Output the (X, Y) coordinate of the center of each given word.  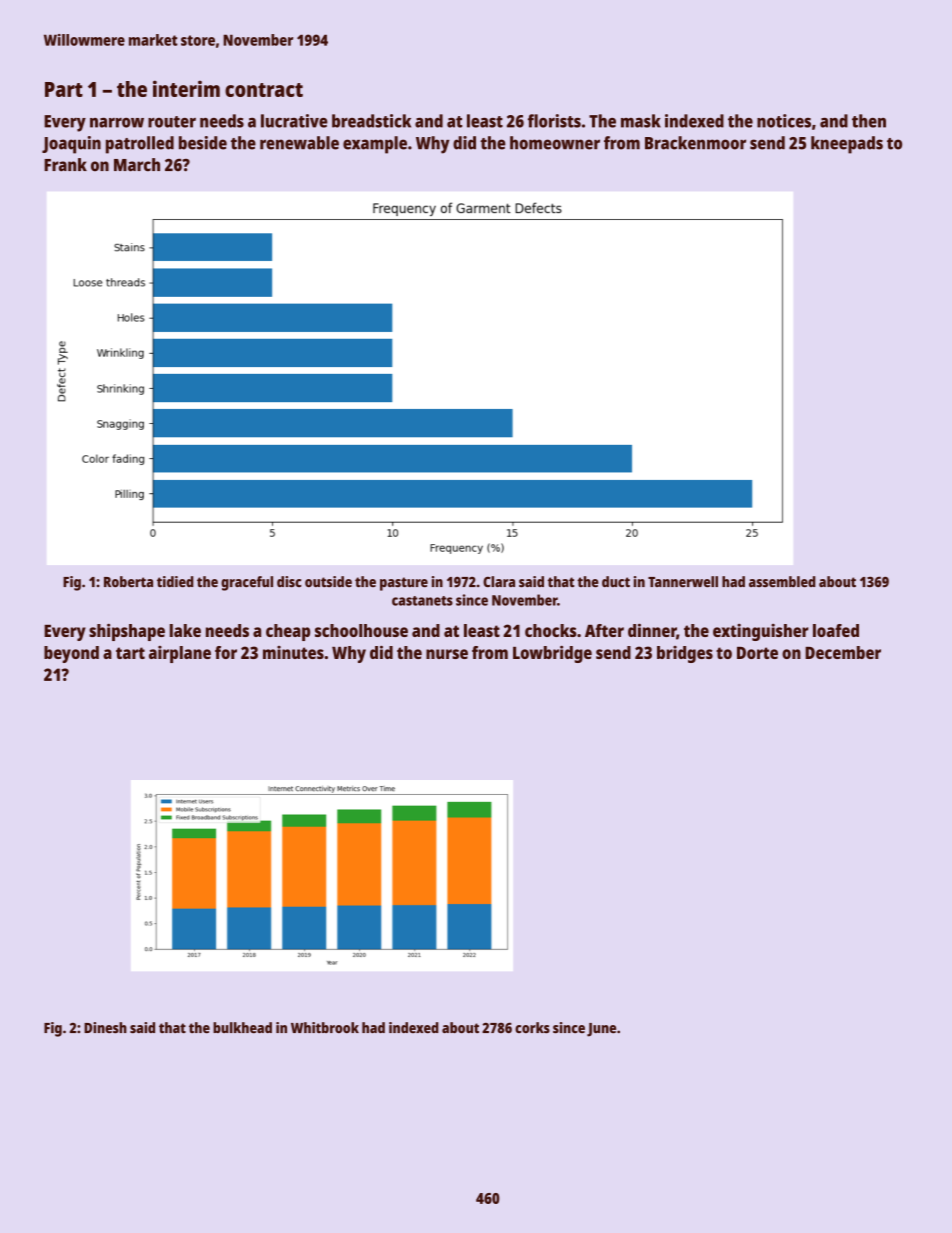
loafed (836, 630)
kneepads (847, 145)
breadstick (371, 121)
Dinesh (105, 1028)
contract (264, 90)
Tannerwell (683, 582)
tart (130, 653)
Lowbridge (552, 654)
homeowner (555, 143)
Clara (499, 581)
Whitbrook (325, 1027)
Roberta (128, 582)
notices (784, 121)
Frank (65, 165)
